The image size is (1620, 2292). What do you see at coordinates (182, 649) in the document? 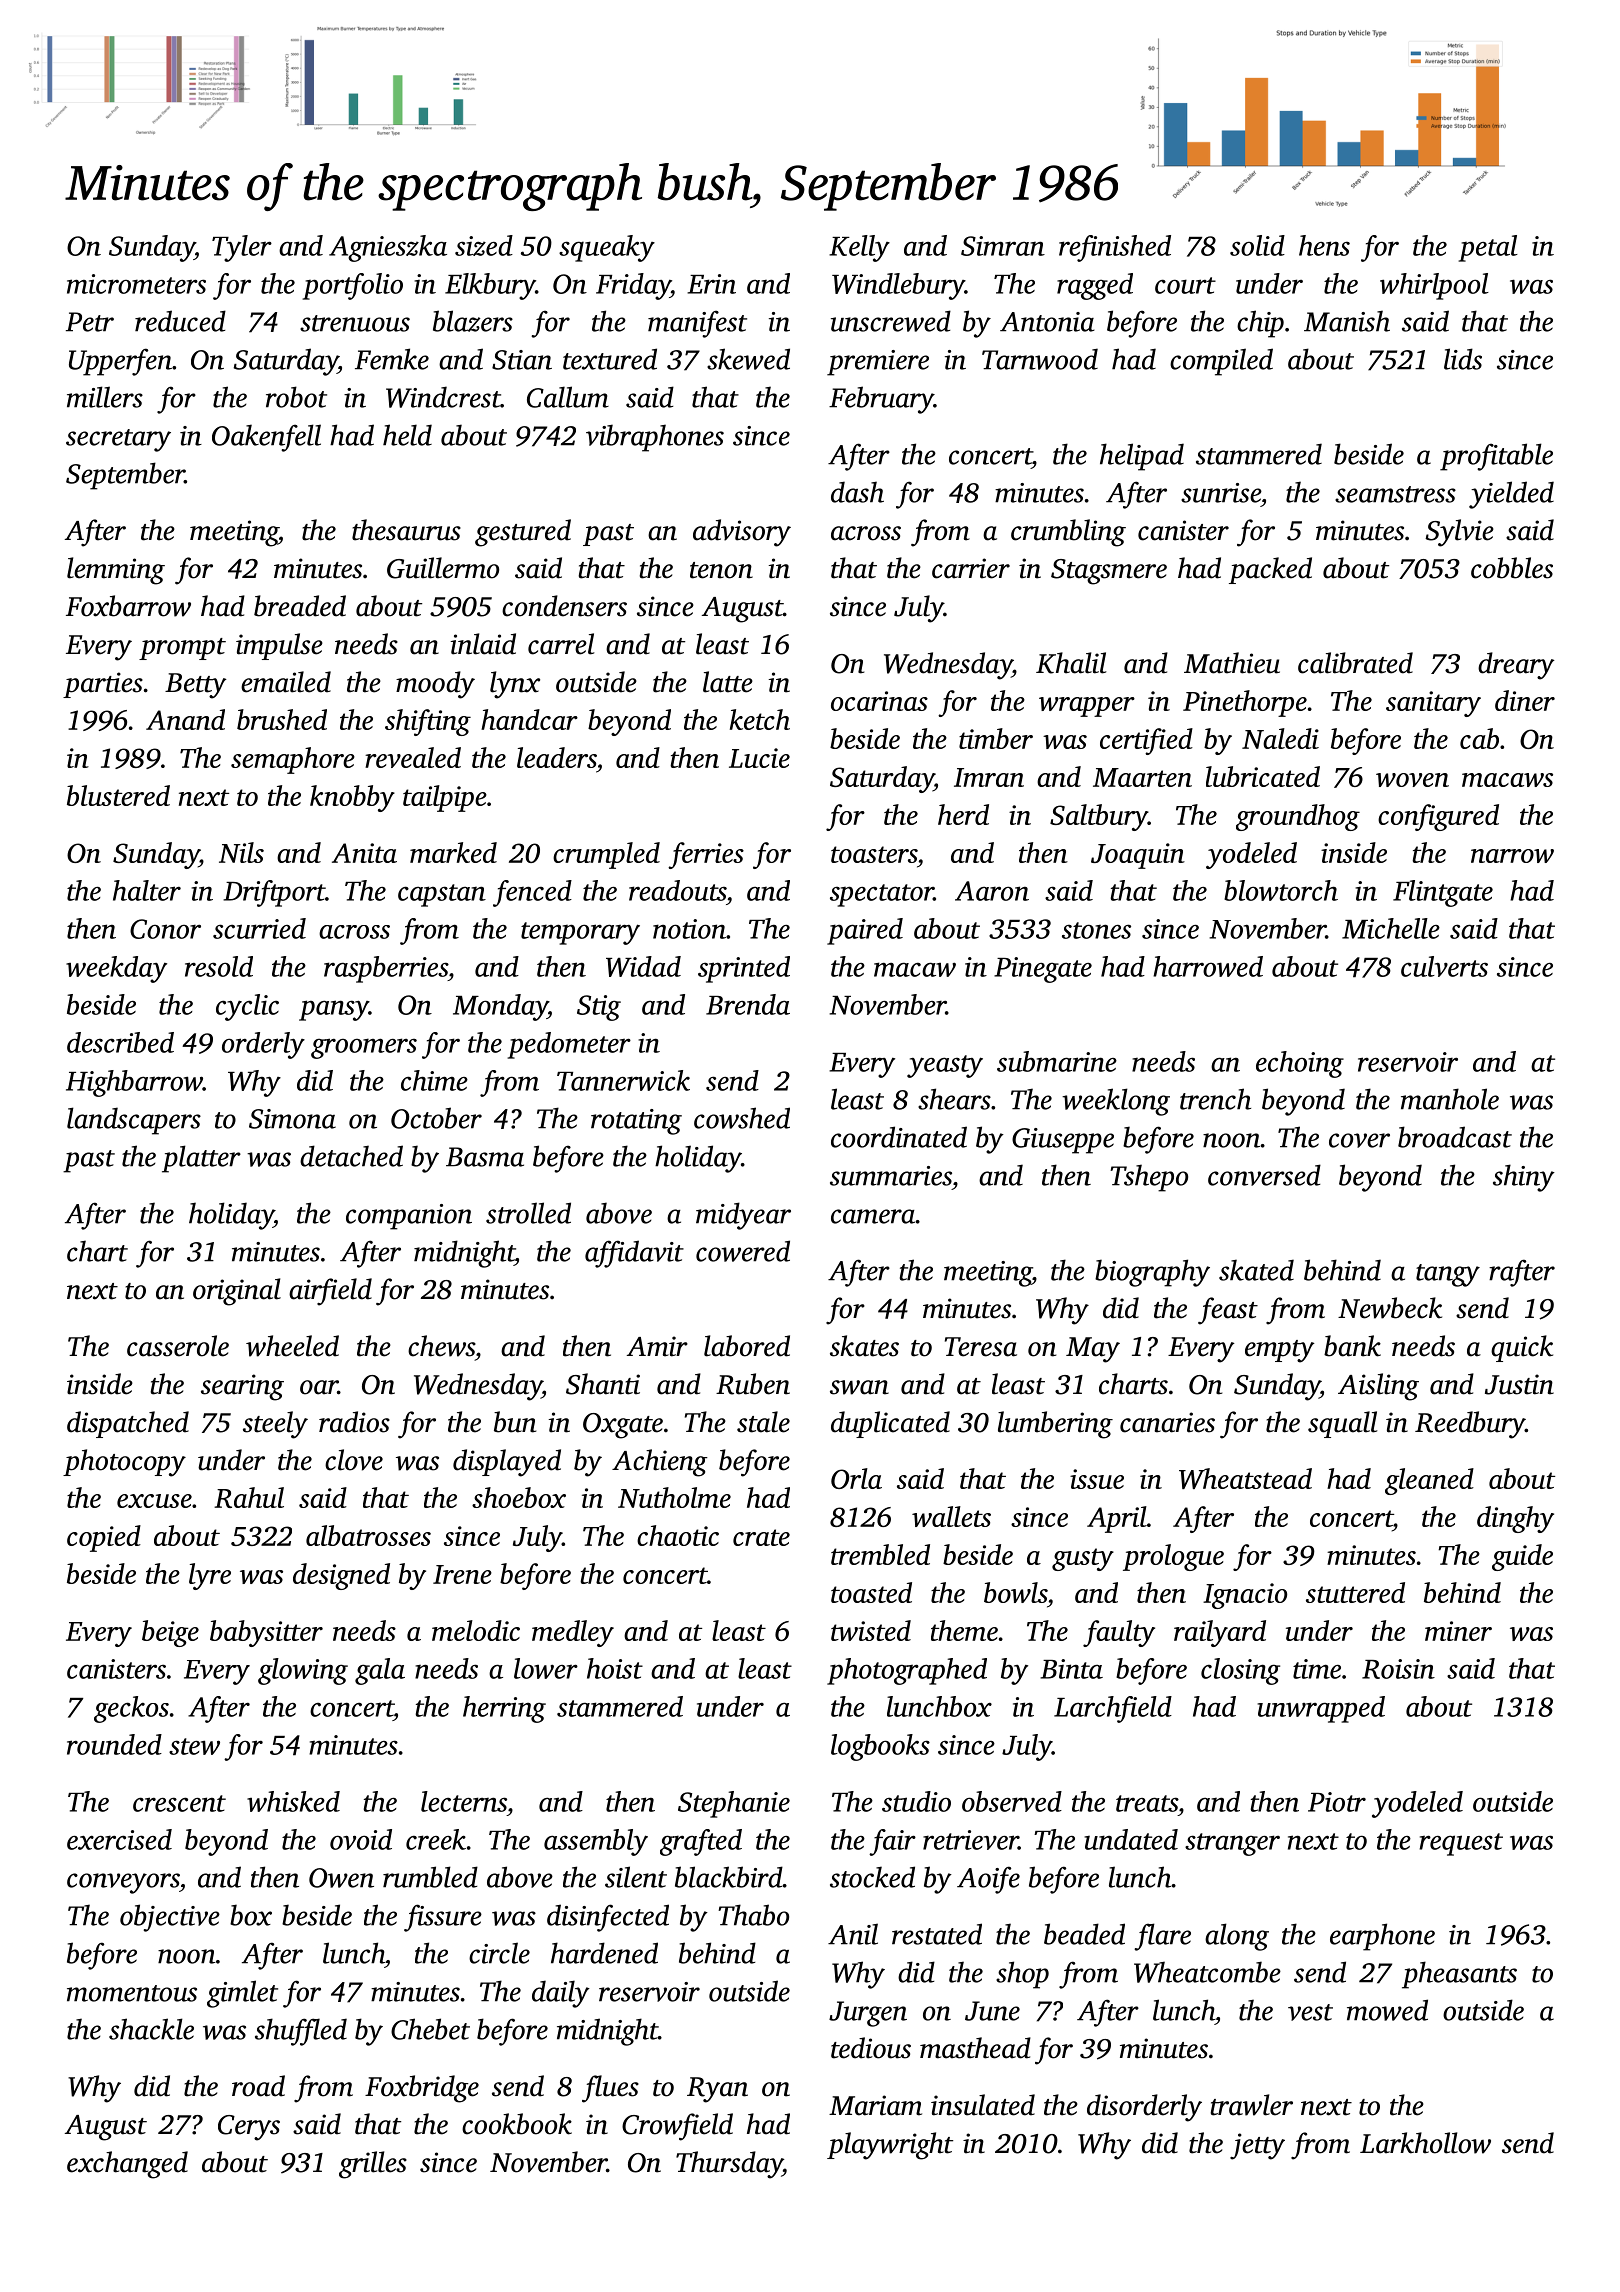
I see `prompt` at bounding box center [182, 649].
